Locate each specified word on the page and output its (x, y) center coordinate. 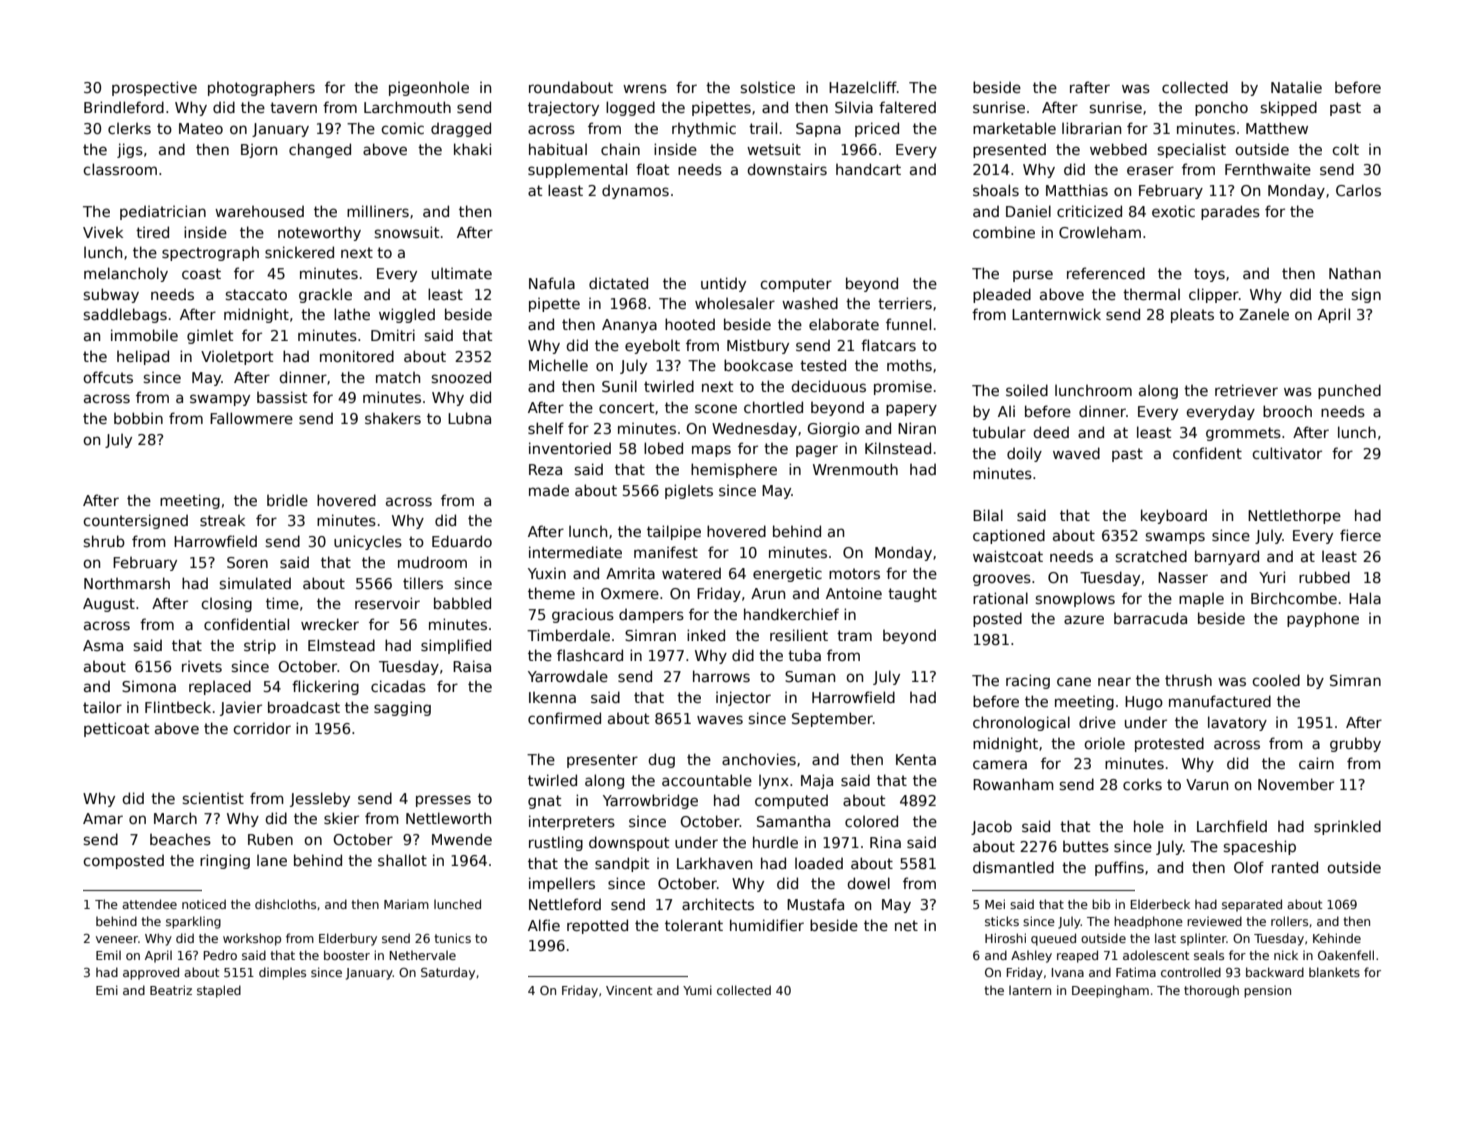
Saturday (448, 973)
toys (1209, 275)
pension (1267, 991)
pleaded (1002, 295)
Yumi (697, 990)
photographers (261, 89)
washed (810, 303)
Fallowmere (251, 418)
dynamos (635, 191)
